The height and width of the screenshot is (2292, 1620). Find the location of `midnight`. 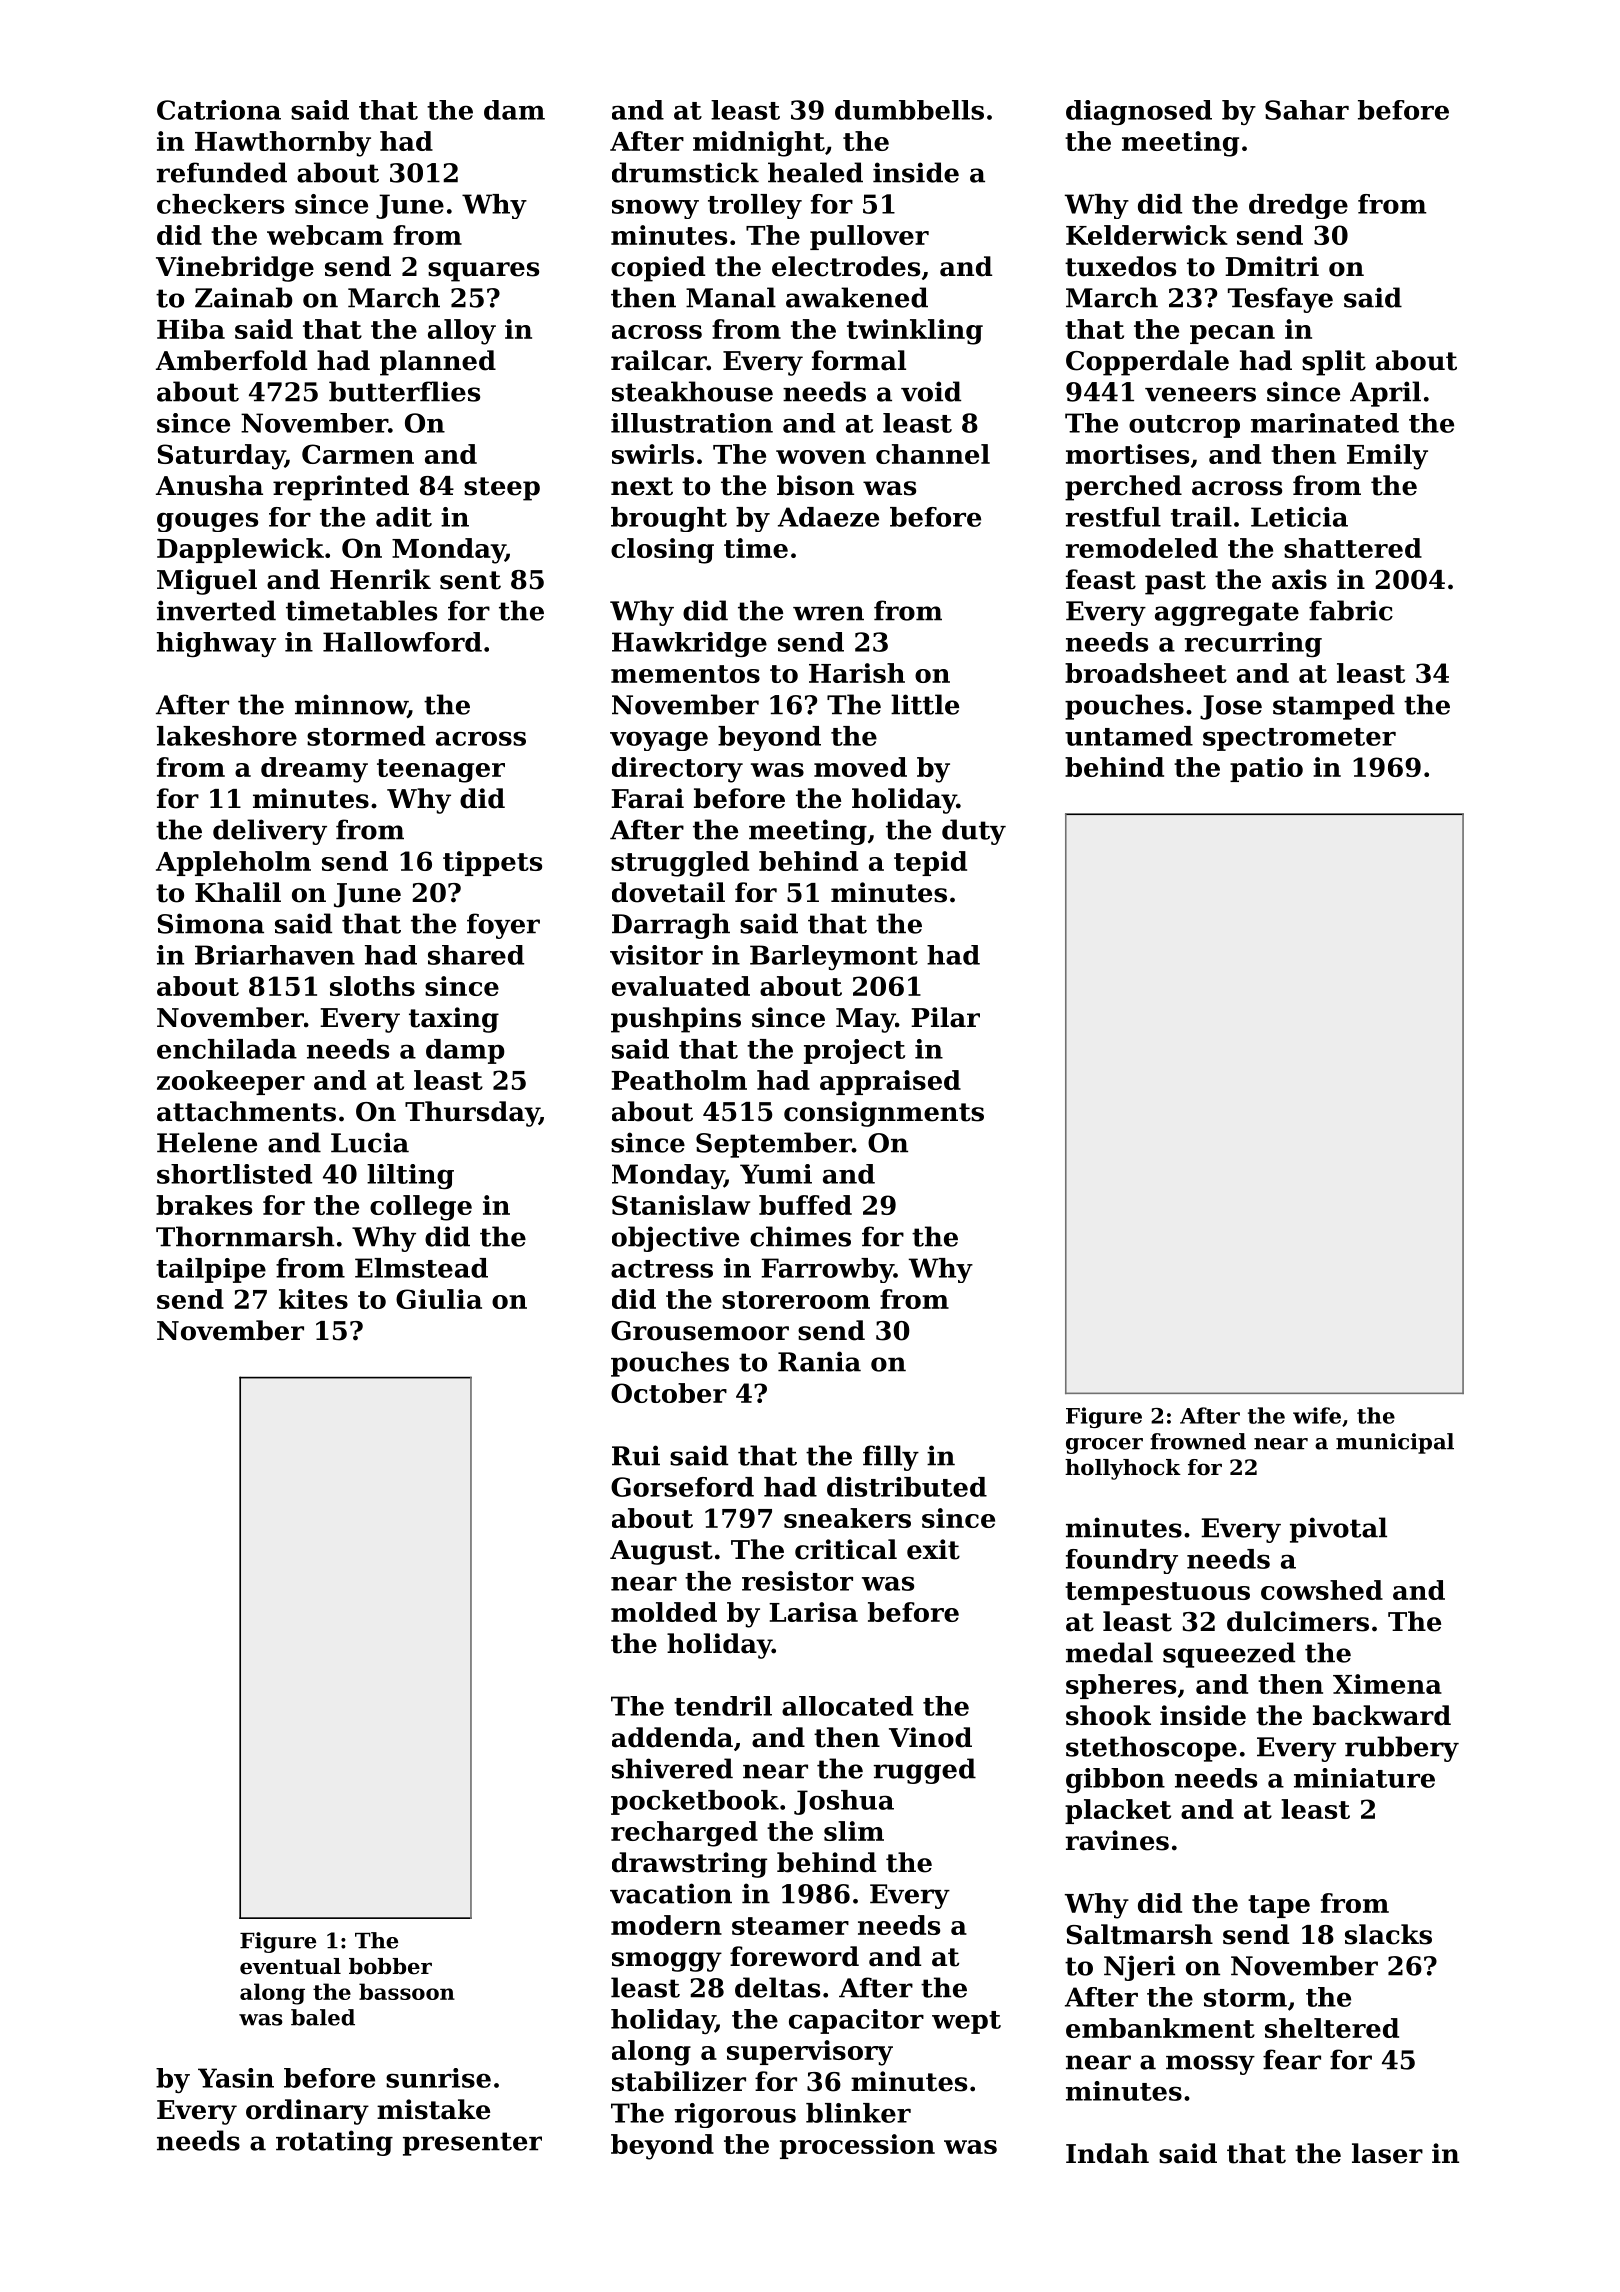

midnight is located at coordinates (759, 144).
